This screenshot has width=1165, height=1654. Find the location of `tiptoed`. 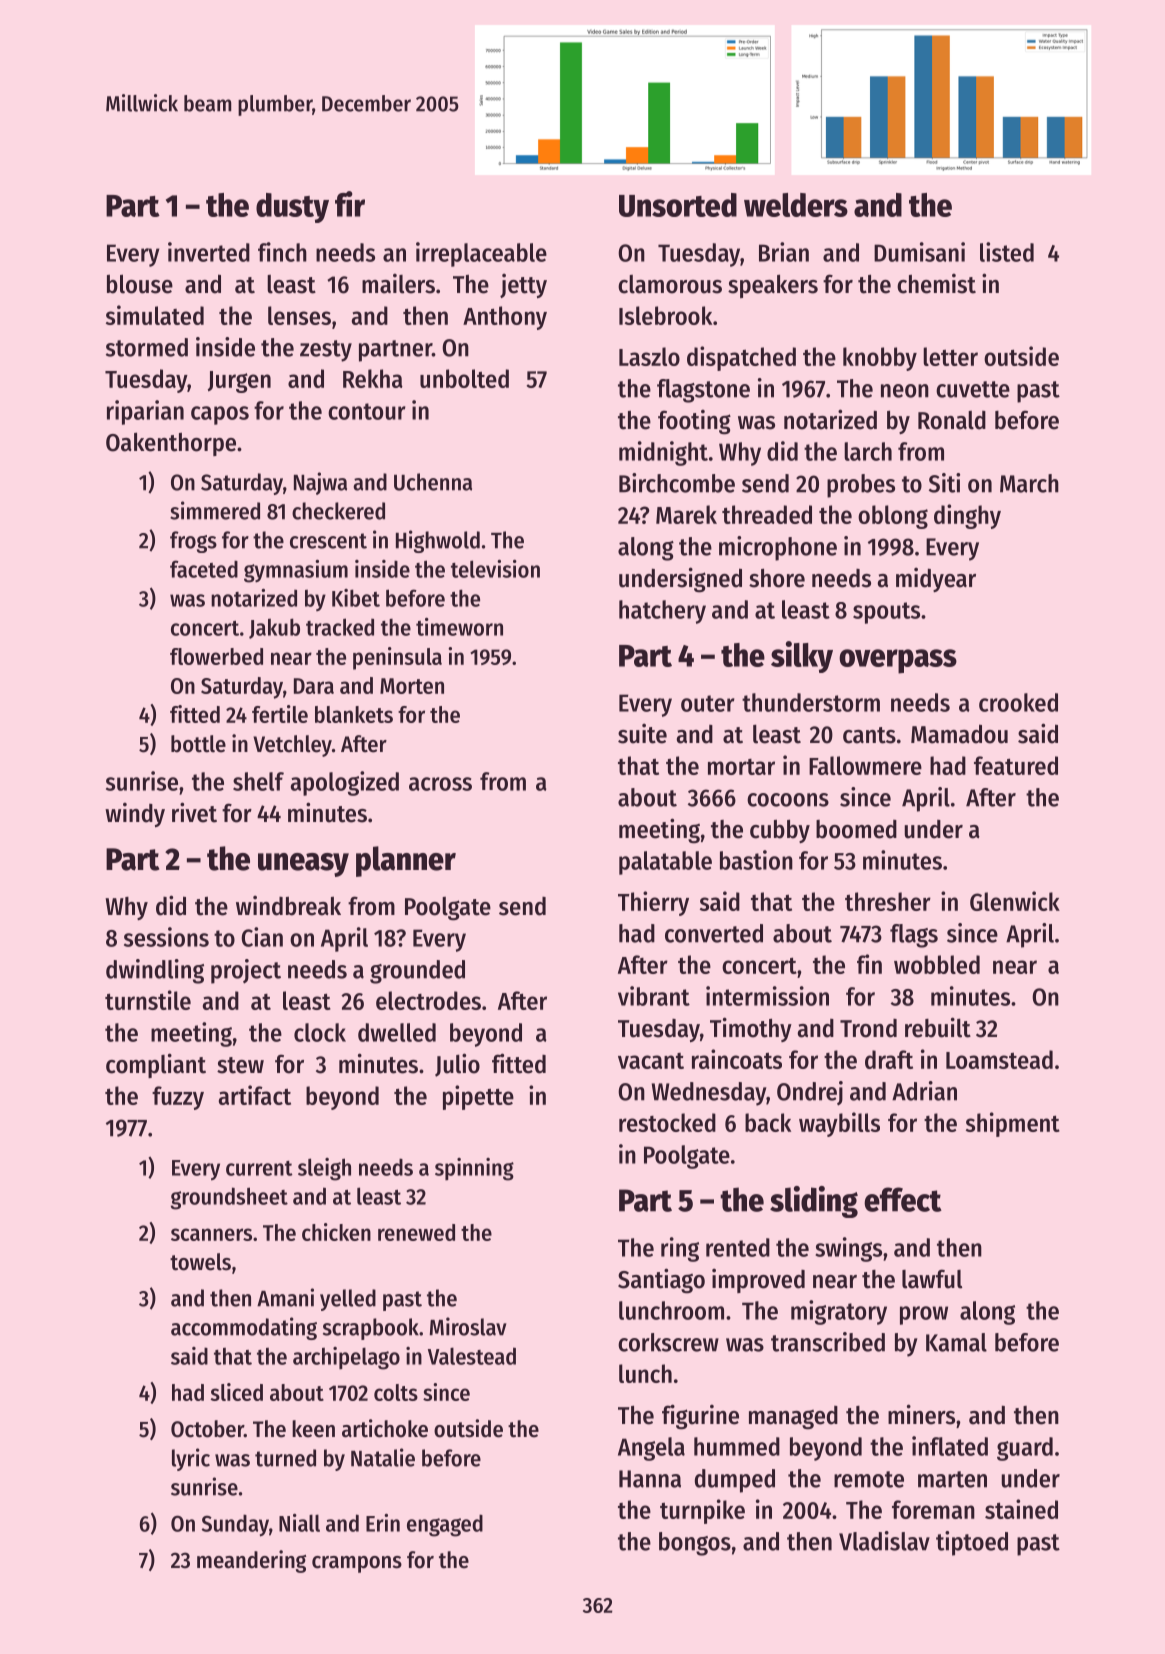

tiptoed is located at coordinates (972, 1543).
